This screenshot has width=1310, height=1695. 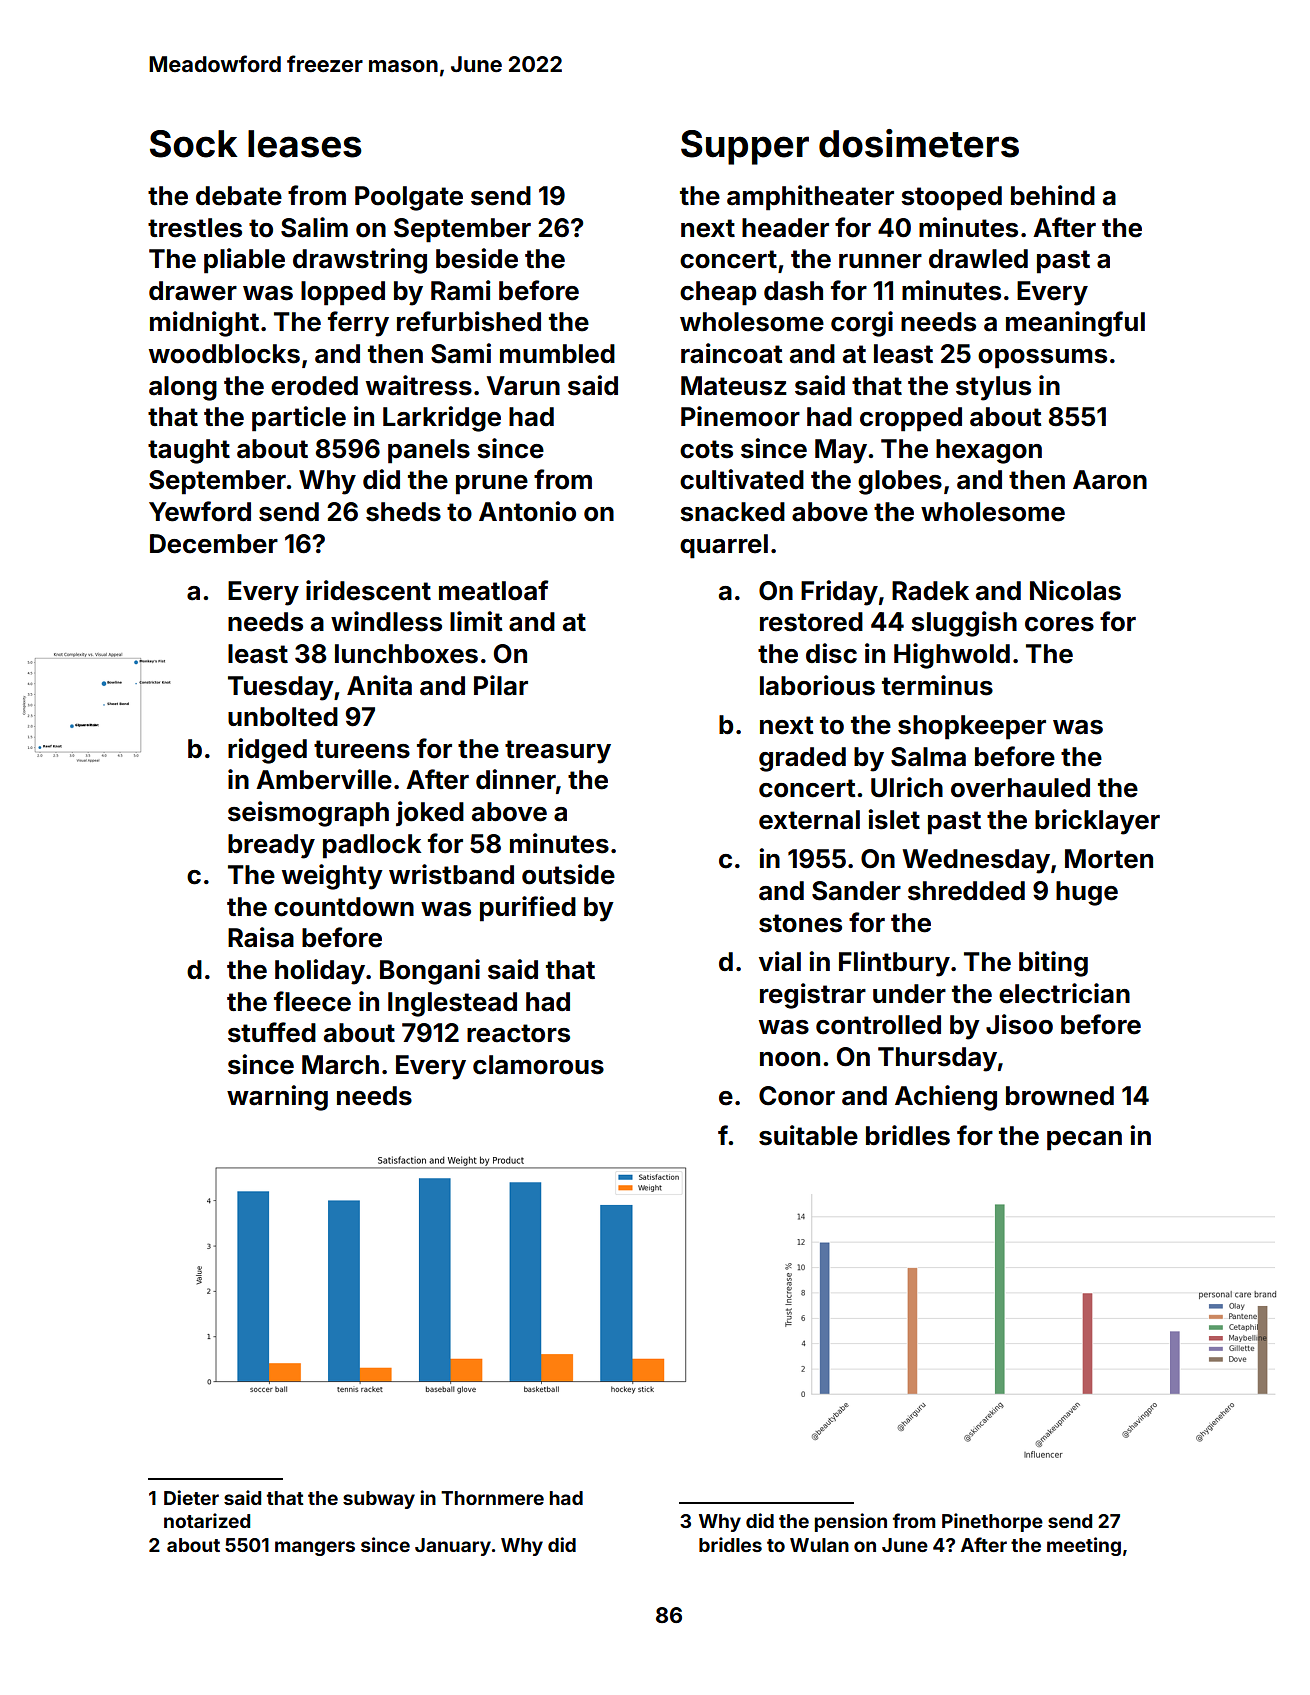 I want to click on Dieter, so click(x=191, y=1497).
